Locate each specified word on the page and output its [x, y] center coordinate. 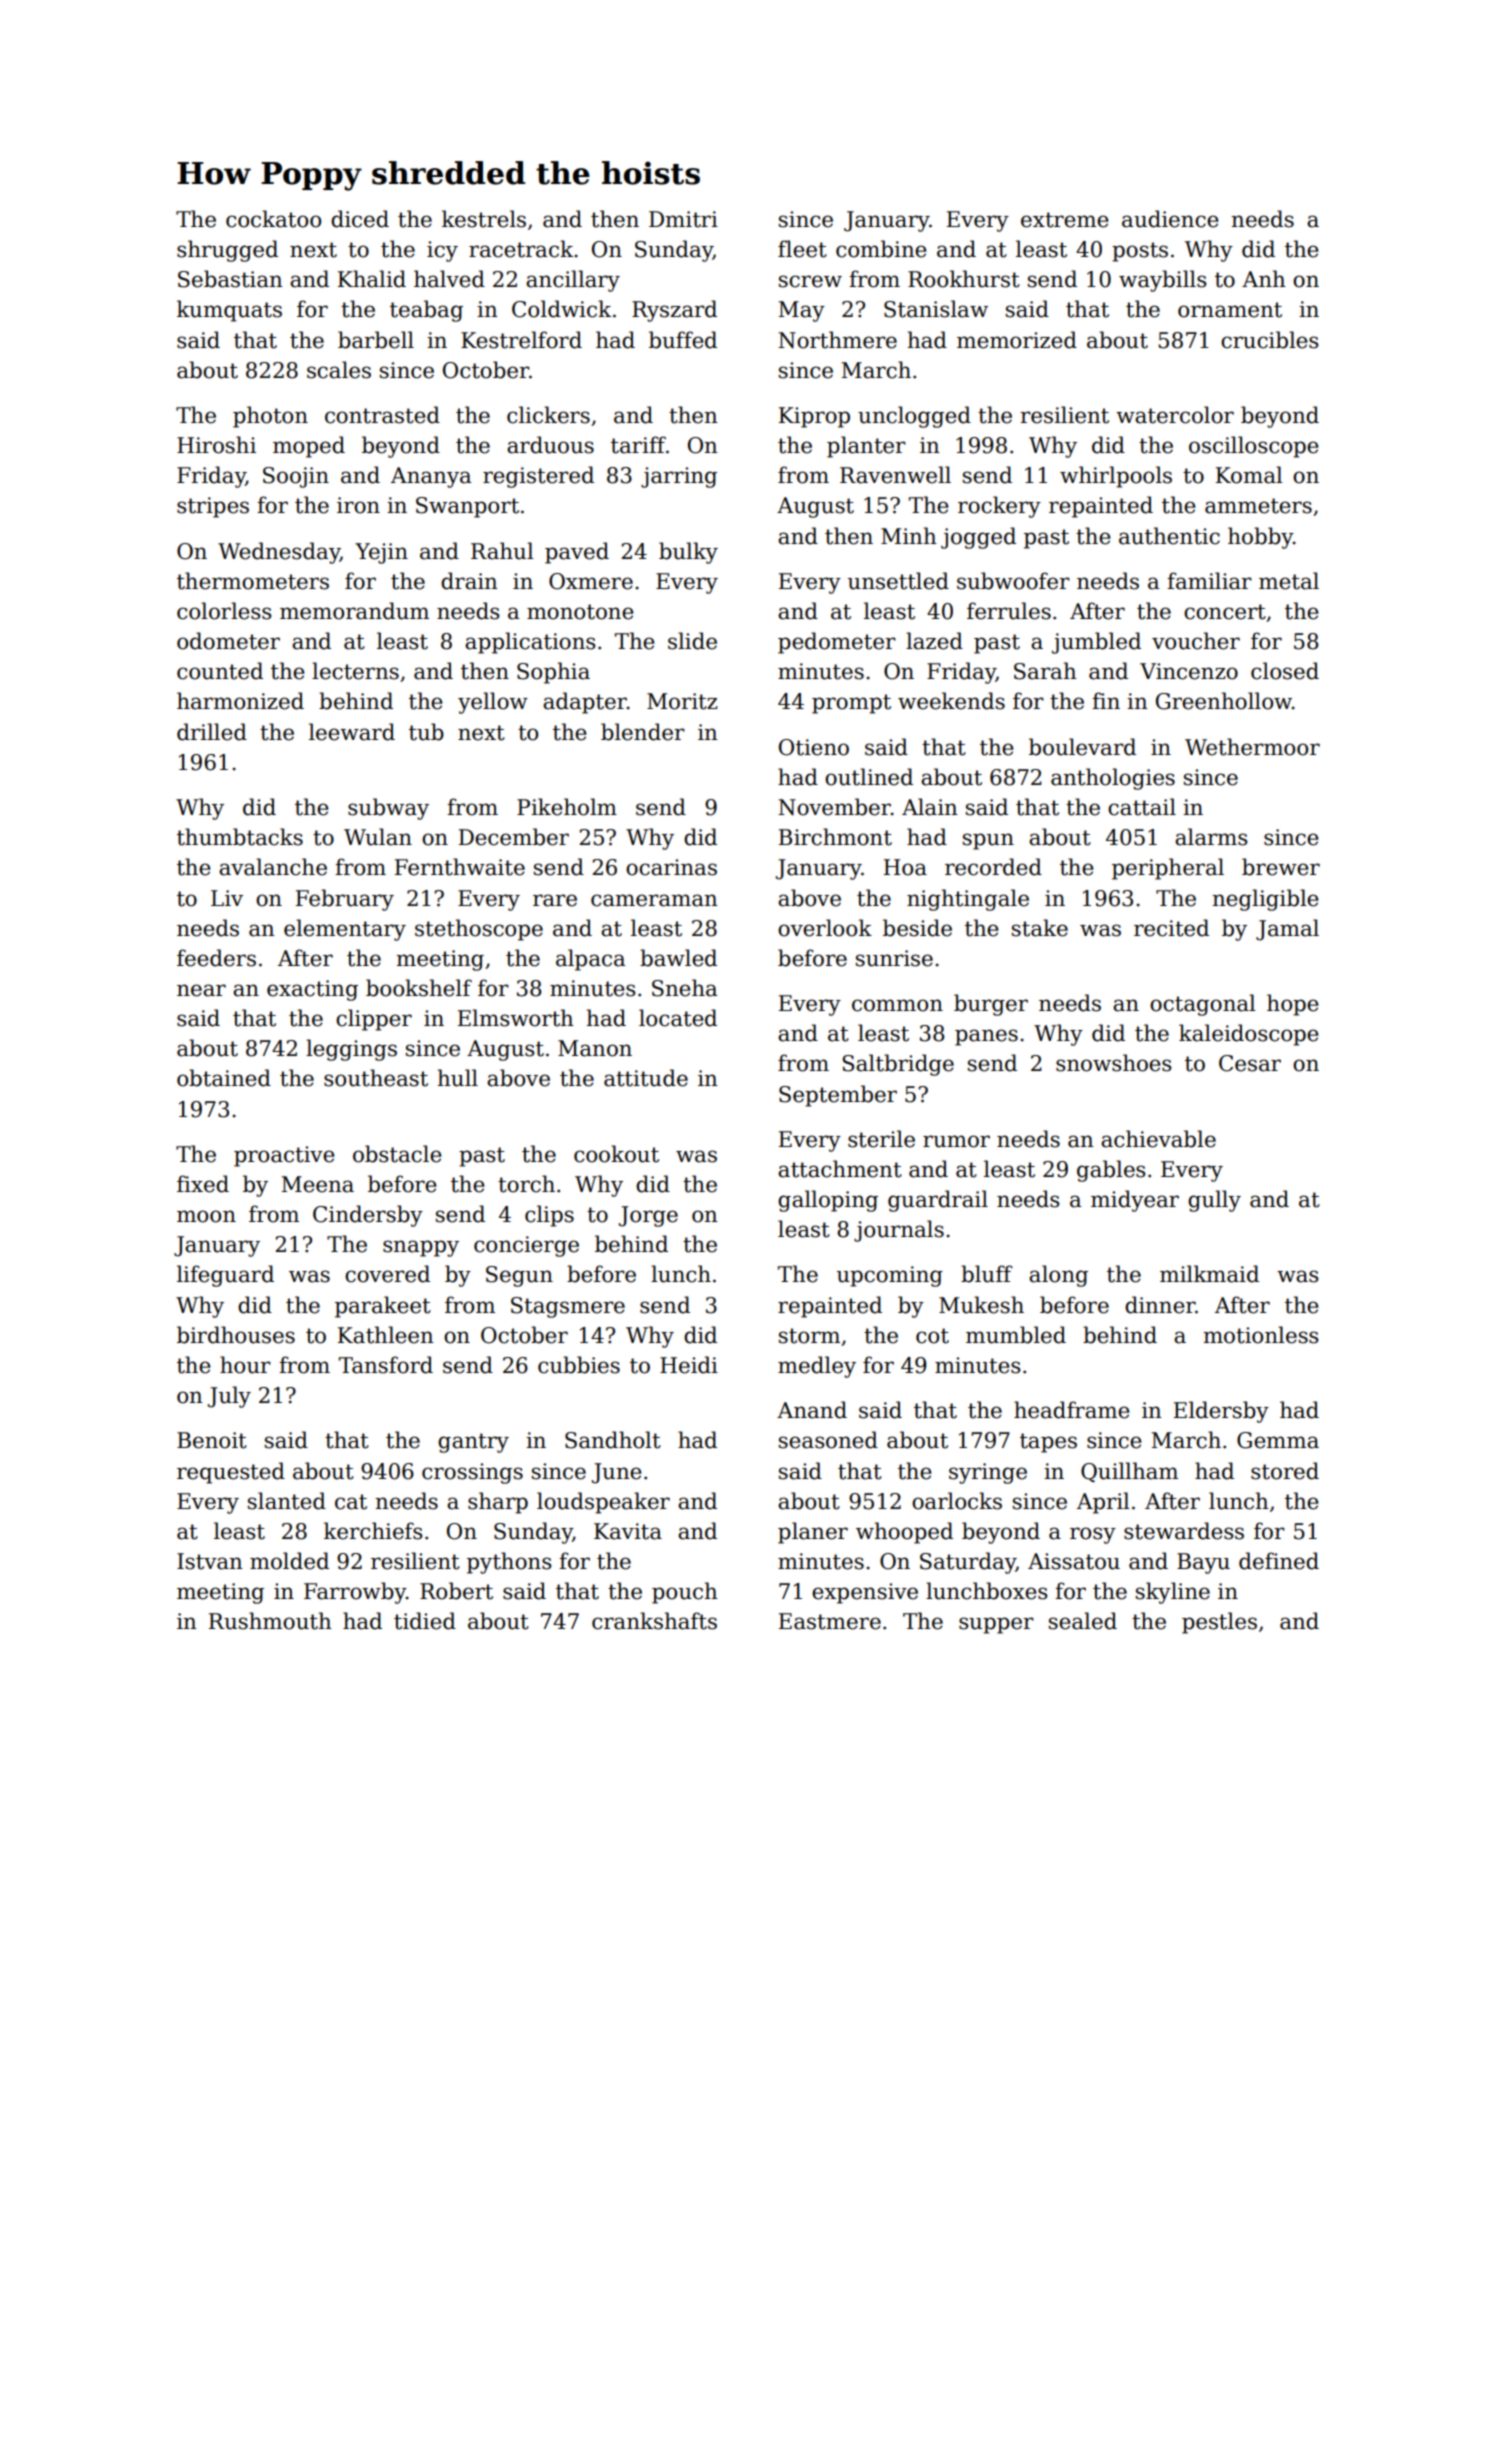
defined [1279, 1561]
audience [1170, 219]
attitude [646, 1078]
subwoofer [1013, 581]
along [1058, 1276]
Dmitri [683, 219]
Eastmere [830, 1621]
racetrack [521, 249]
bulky [688, 553]
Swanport [467, 507]
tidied [425, 1621]
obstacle [397, 1154]
